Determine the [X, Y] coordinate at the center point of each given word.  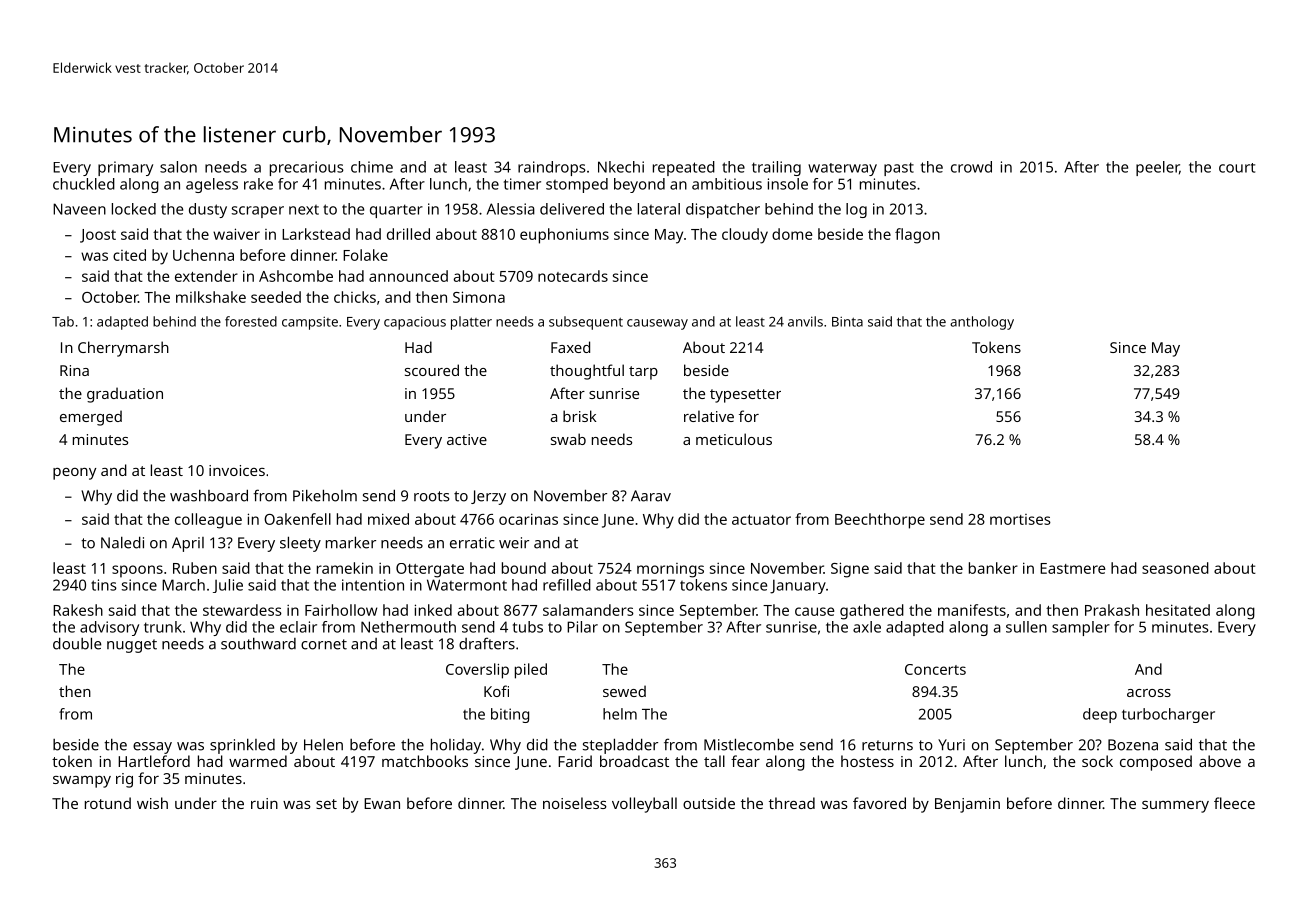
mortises [1020, 519]
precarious [307, 168]
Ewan [382, 803]
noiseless [575, 803]
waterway [842, 169]
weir [514, 543]
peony [74, 474]
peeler [1157, 168]
